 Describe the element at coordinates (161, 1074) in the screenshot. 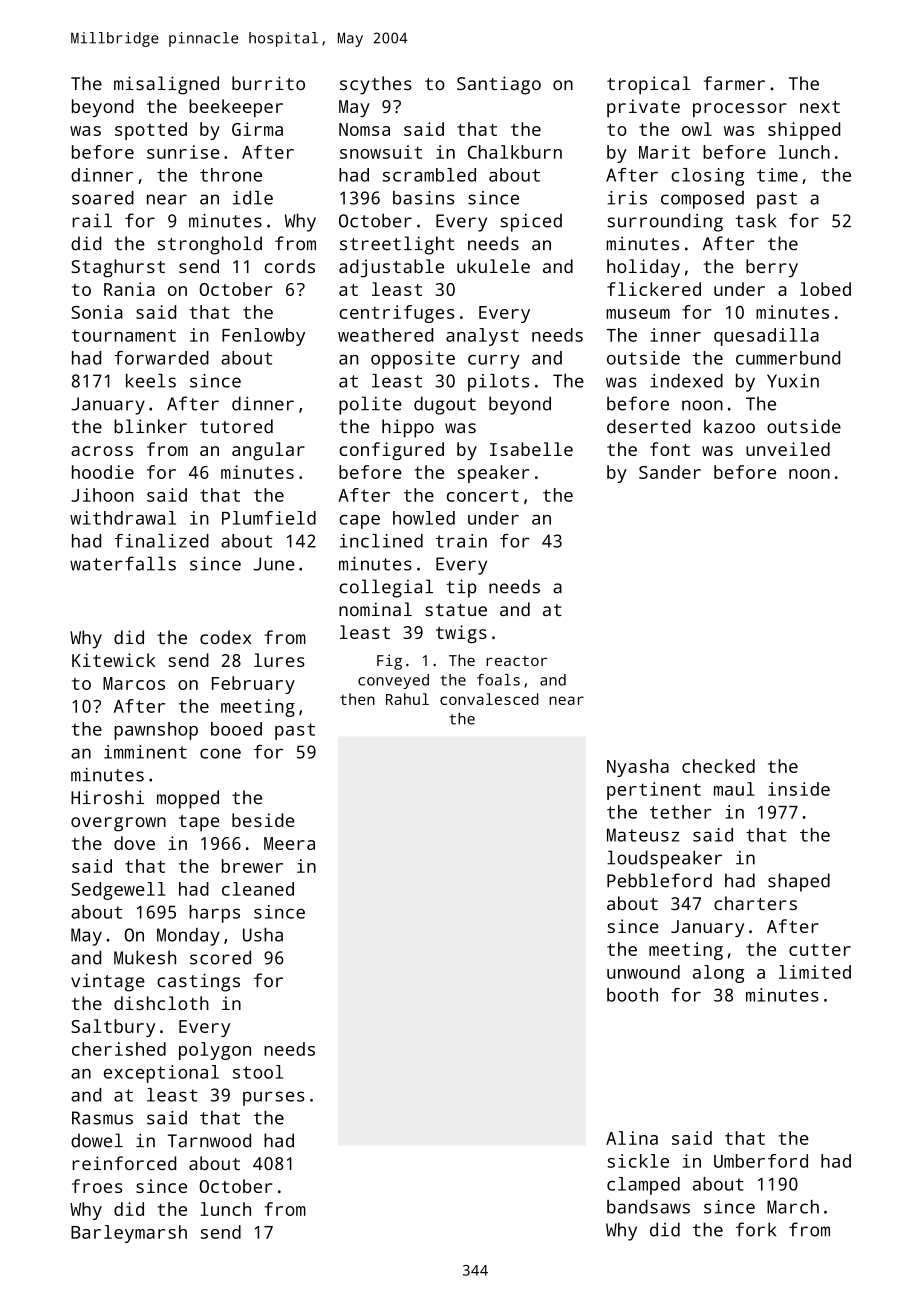

I see `exceptional` at that location.
